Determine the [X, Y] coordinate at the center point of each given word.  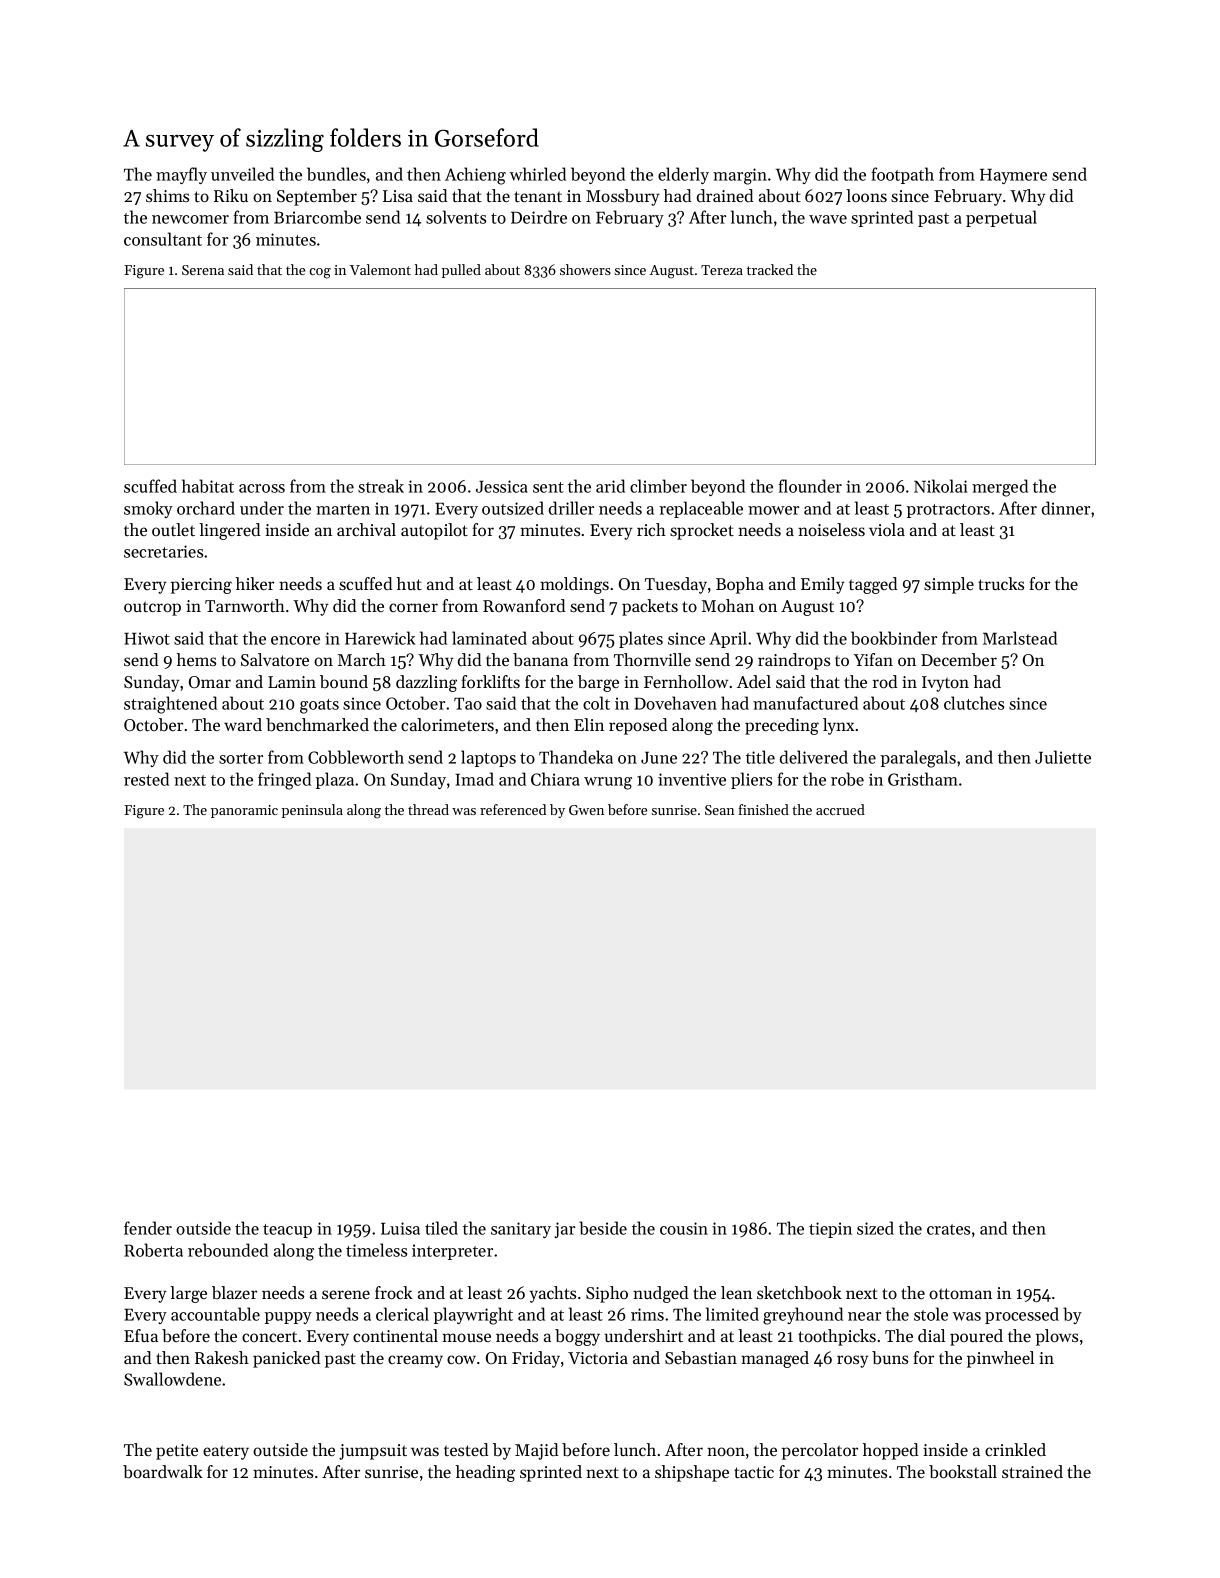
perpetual [1001, 218]
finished [764, 809]
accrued [840, 809]
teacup [287, 1231]
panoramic [244, 811]
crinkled [1015, 1449]
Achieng [475, 176]
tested [466, 1449]
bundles [336, 174]
